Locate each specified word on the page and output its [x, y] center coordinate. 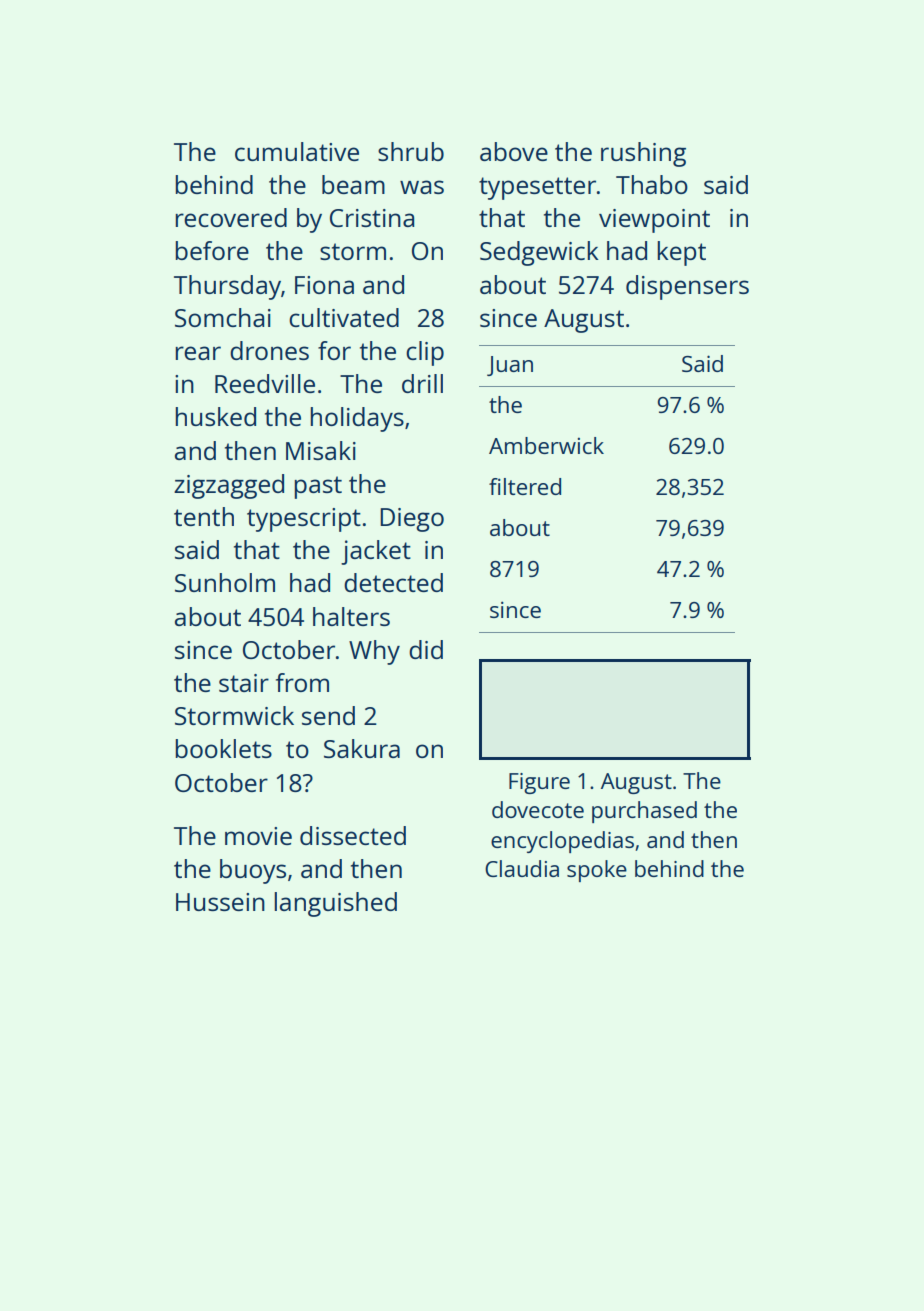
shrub [411, 151]
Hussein [220, 902]
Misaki [321, 450]
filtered [525, 486]
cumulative [297, 151]
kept [682, 253]
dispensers [687, 287]
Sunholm [225, 582]
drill [422, 383]
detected [393, 582]
